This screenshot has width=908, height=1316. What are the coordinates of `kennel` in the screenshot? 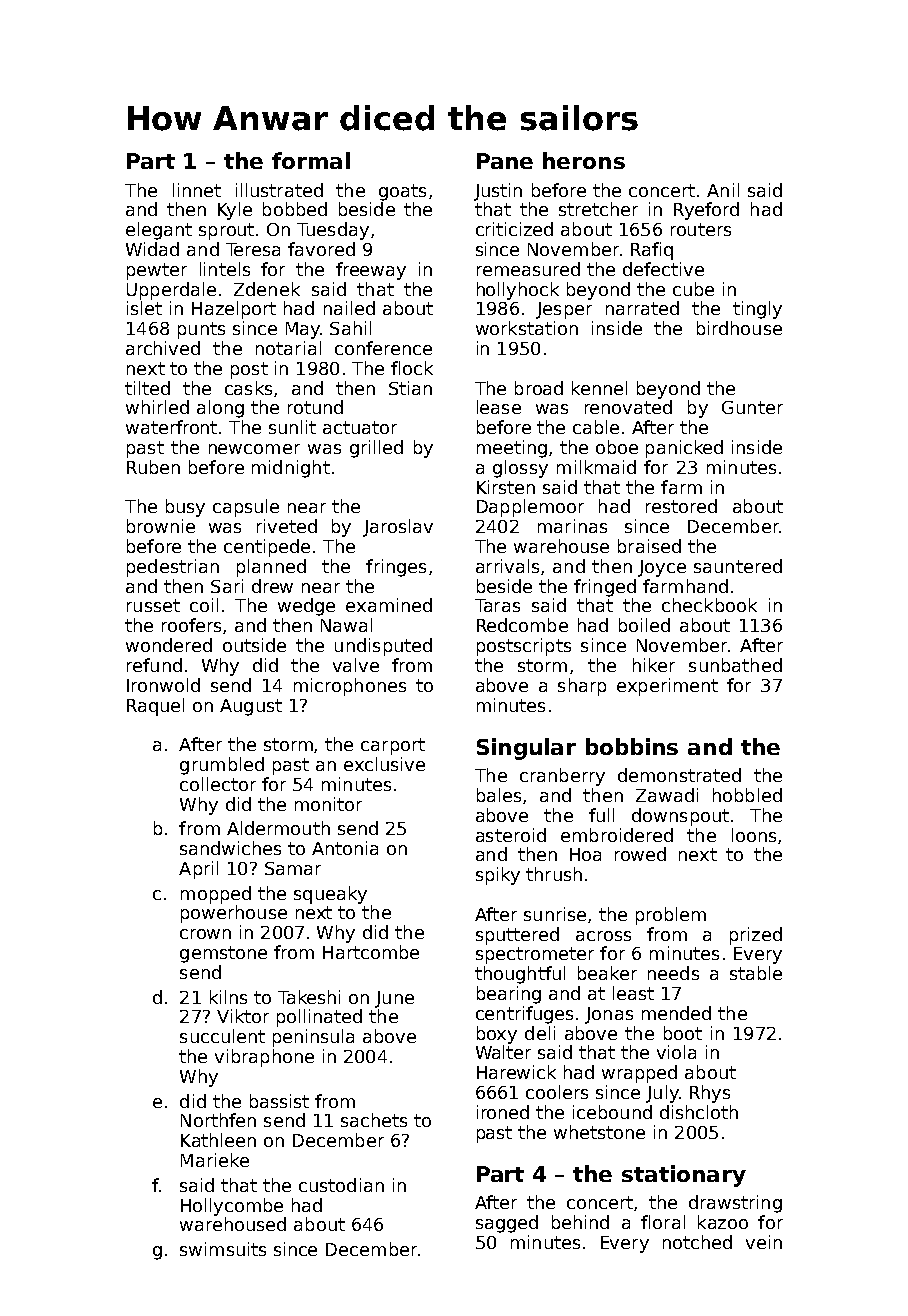 It's located at (599, 388).
